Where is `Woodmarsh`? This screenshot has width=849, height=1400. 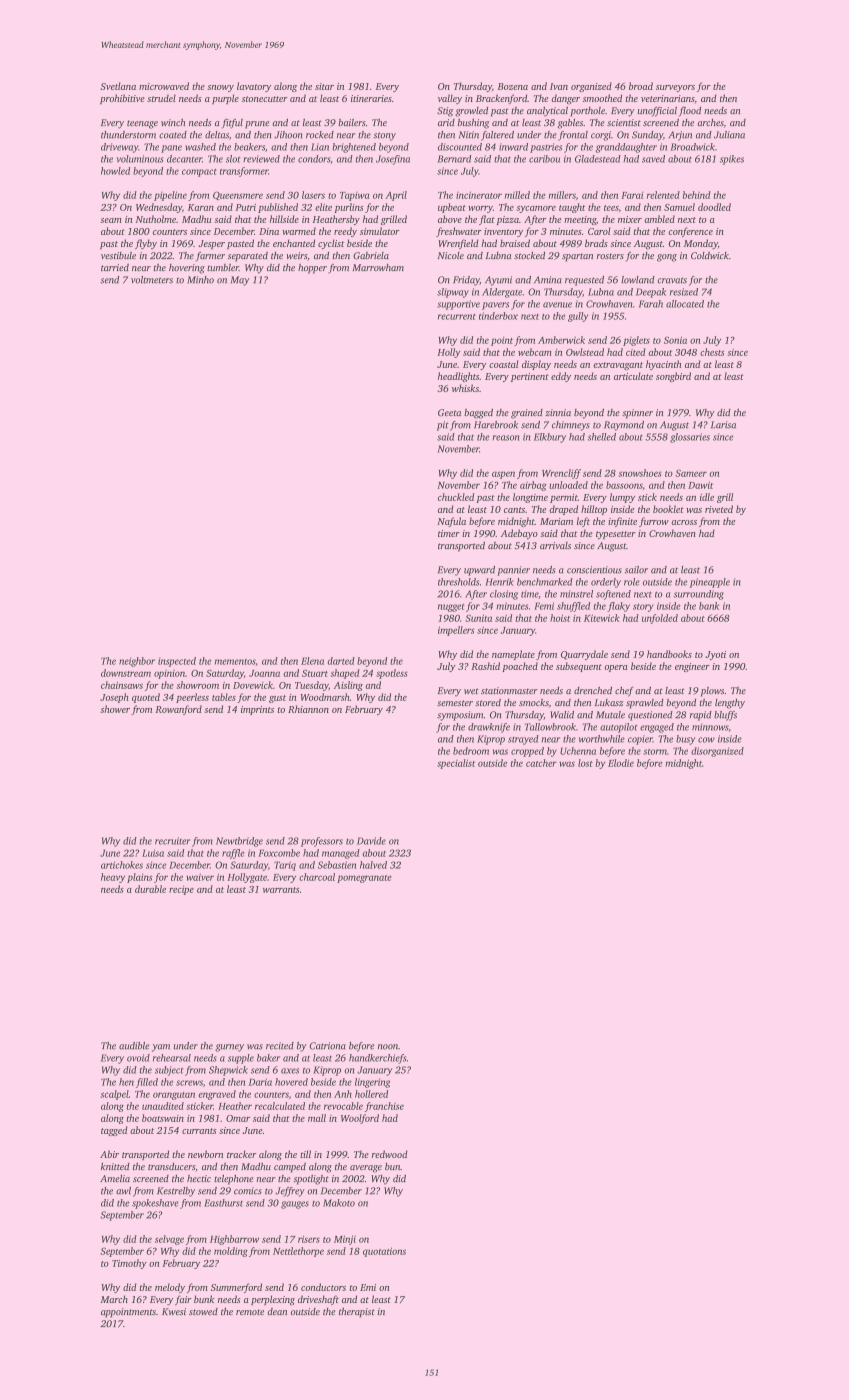 Woodmarsh is located at coordinates (325, 697).
